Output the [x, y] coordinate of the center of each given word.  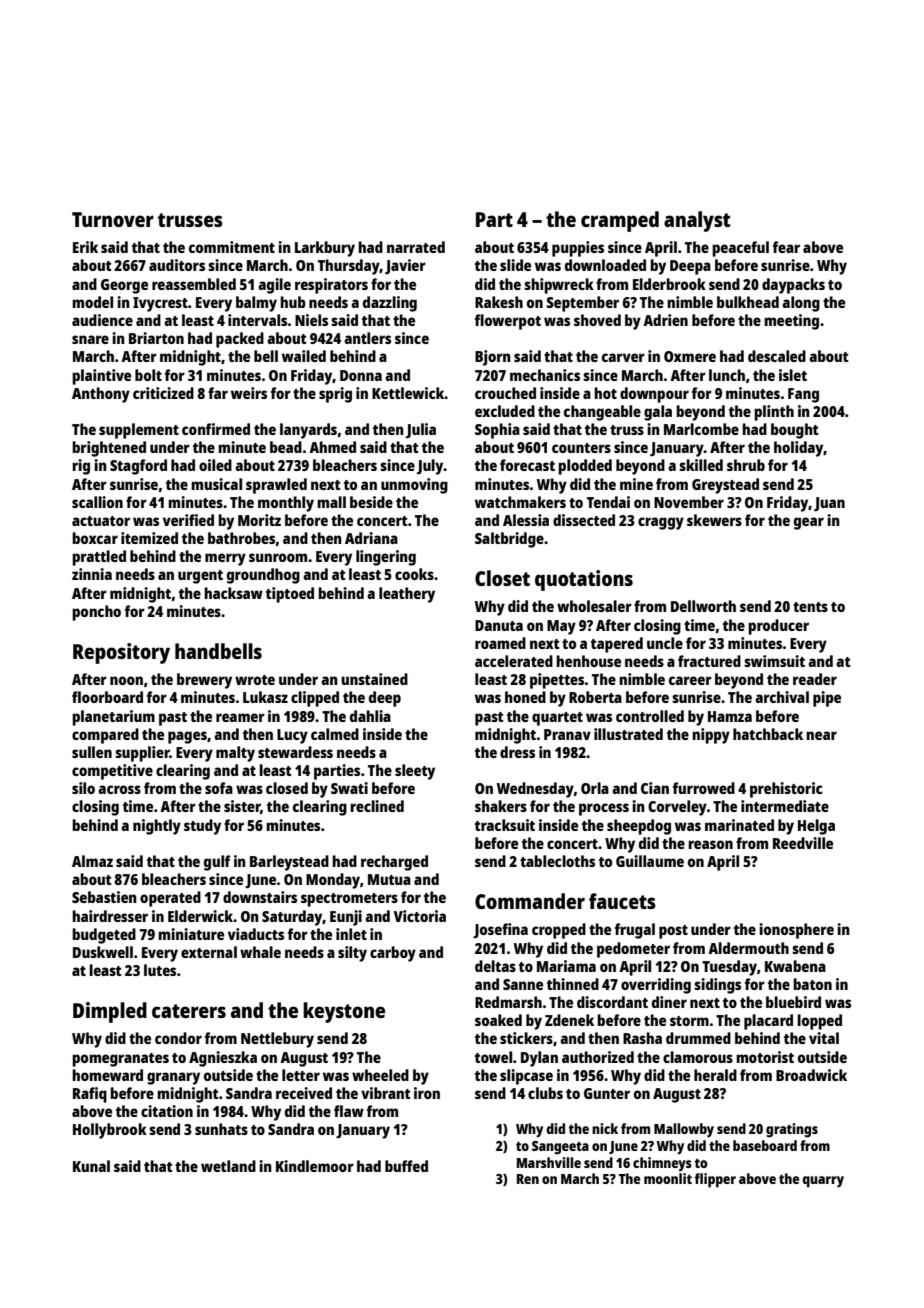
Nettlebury [277, 1040]
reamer [240, 717]
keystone [344, 1012]
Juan [829, 504]
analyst [697, 221]
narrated [416, 247]
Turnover [113, 219]
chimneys [662, 1164]
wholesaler [594, 606]
